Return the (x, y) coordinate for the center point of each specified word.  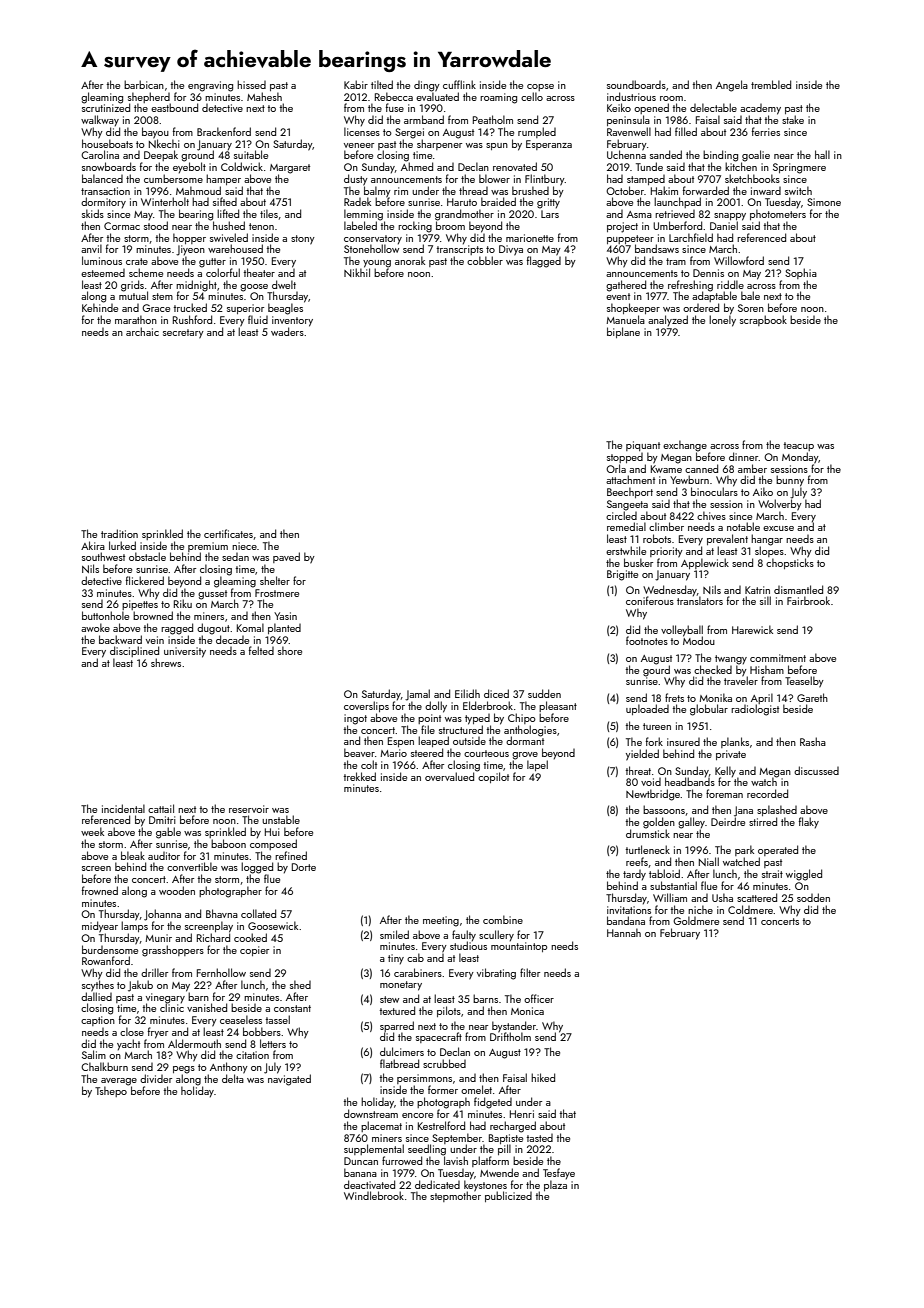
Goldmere (696, 920)
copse (540, 87)
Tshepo (111, 1091)
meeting (441, 921)
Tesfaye (559, 1173)
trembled (771, 84)
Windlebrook (374, 1195)
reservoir (249, 809)
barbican (144, 84)
